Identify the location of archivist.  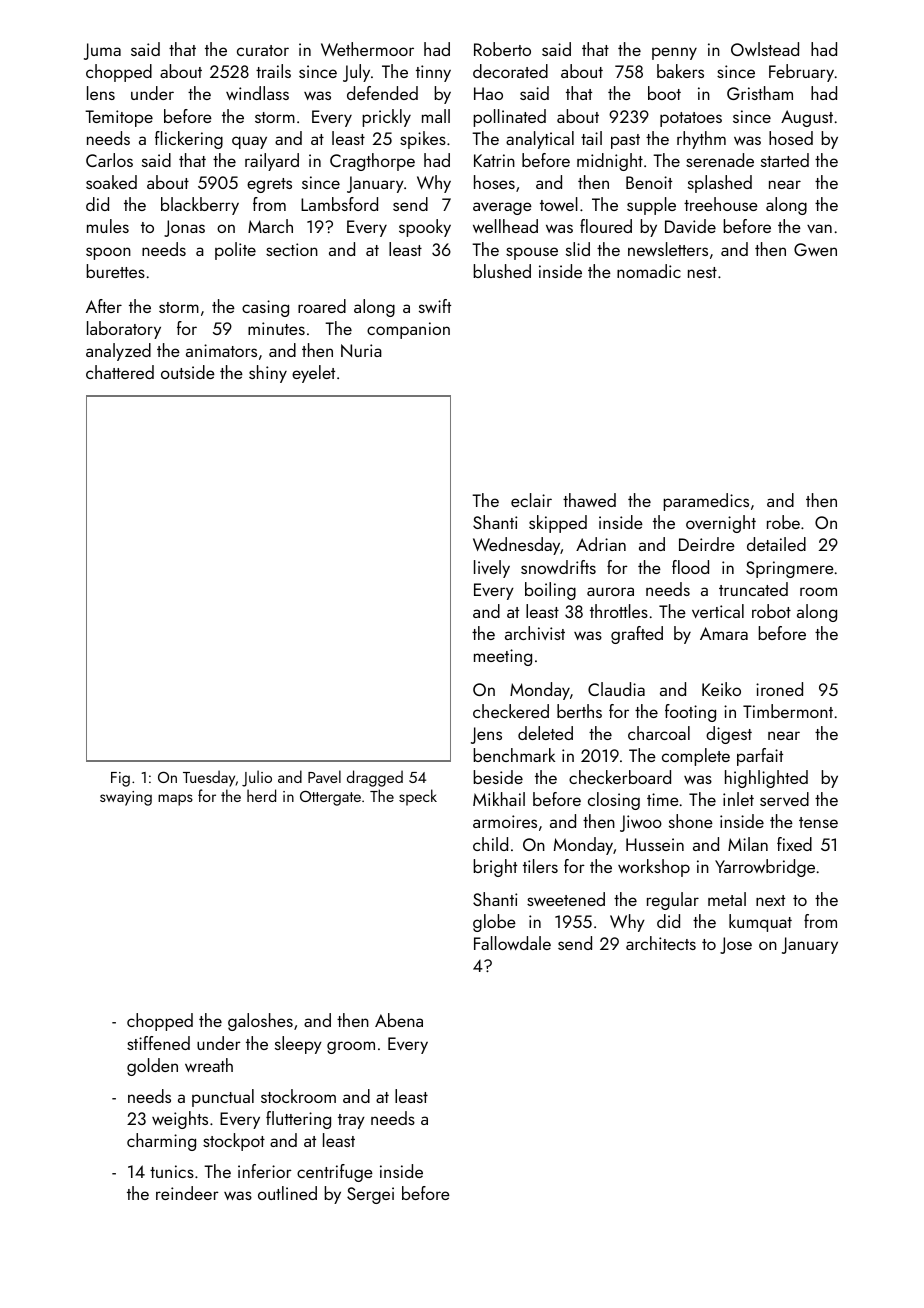
(535, 633).
